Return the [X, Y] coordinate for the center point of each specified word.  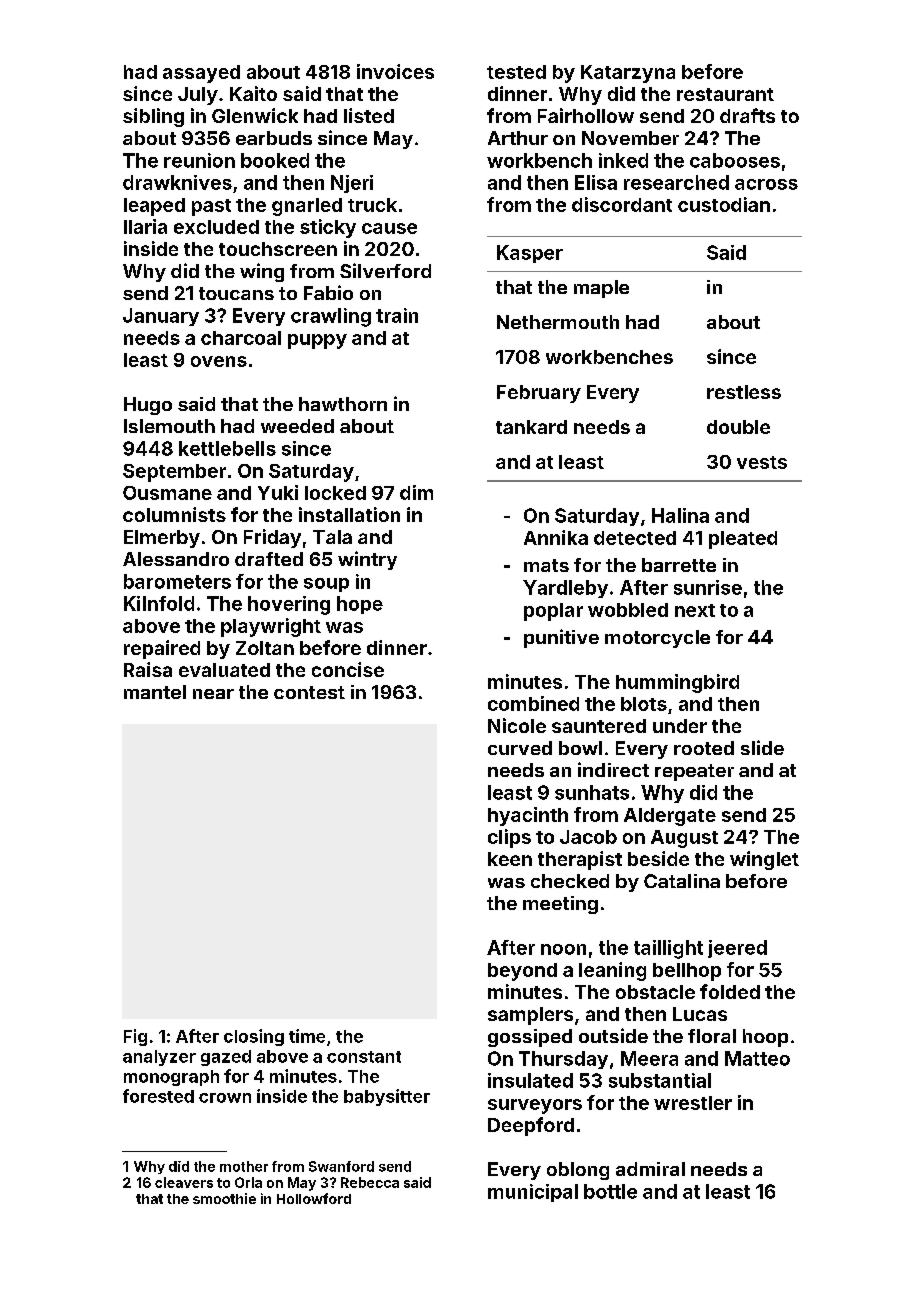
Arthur [518, 138]
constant [364, 1057]
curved [520, 748]
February [539, 394]
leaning [612, 971]
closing [254, 1037]
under [680, 726]
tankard [531, 427]
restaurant [725, 94]
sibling [153, 117]
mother [244, 1166]
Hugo [148, 406]
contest [309, 692]
